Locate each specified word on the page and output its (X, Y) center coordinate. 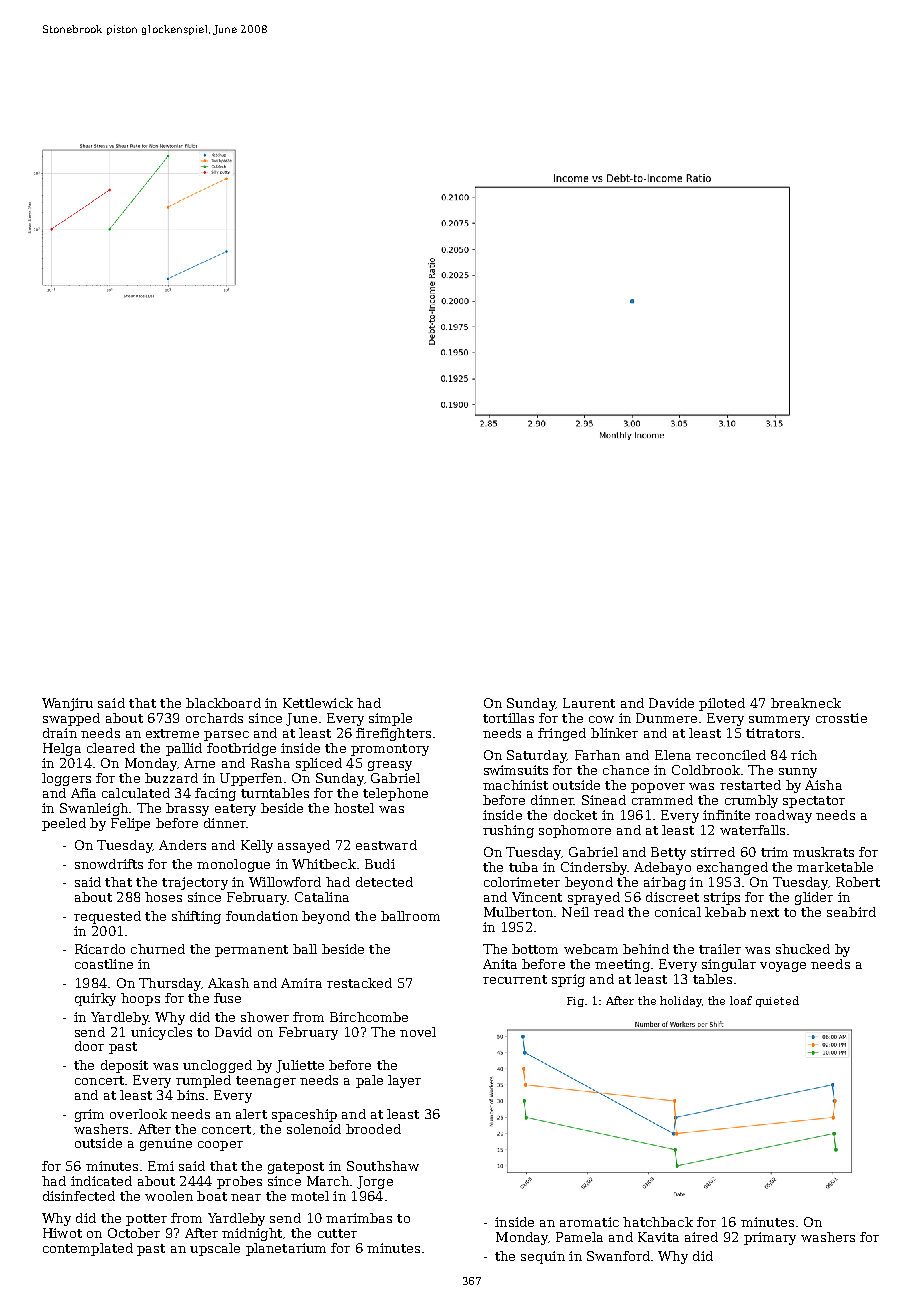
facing (215, 794)
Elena (673, 755)
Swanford (618, 1256)
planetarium (286, 1249)
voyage (783, 967)
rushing (508, 831)
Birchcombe (369, 1017)
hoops (140, 999)
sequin (543, 1257)
